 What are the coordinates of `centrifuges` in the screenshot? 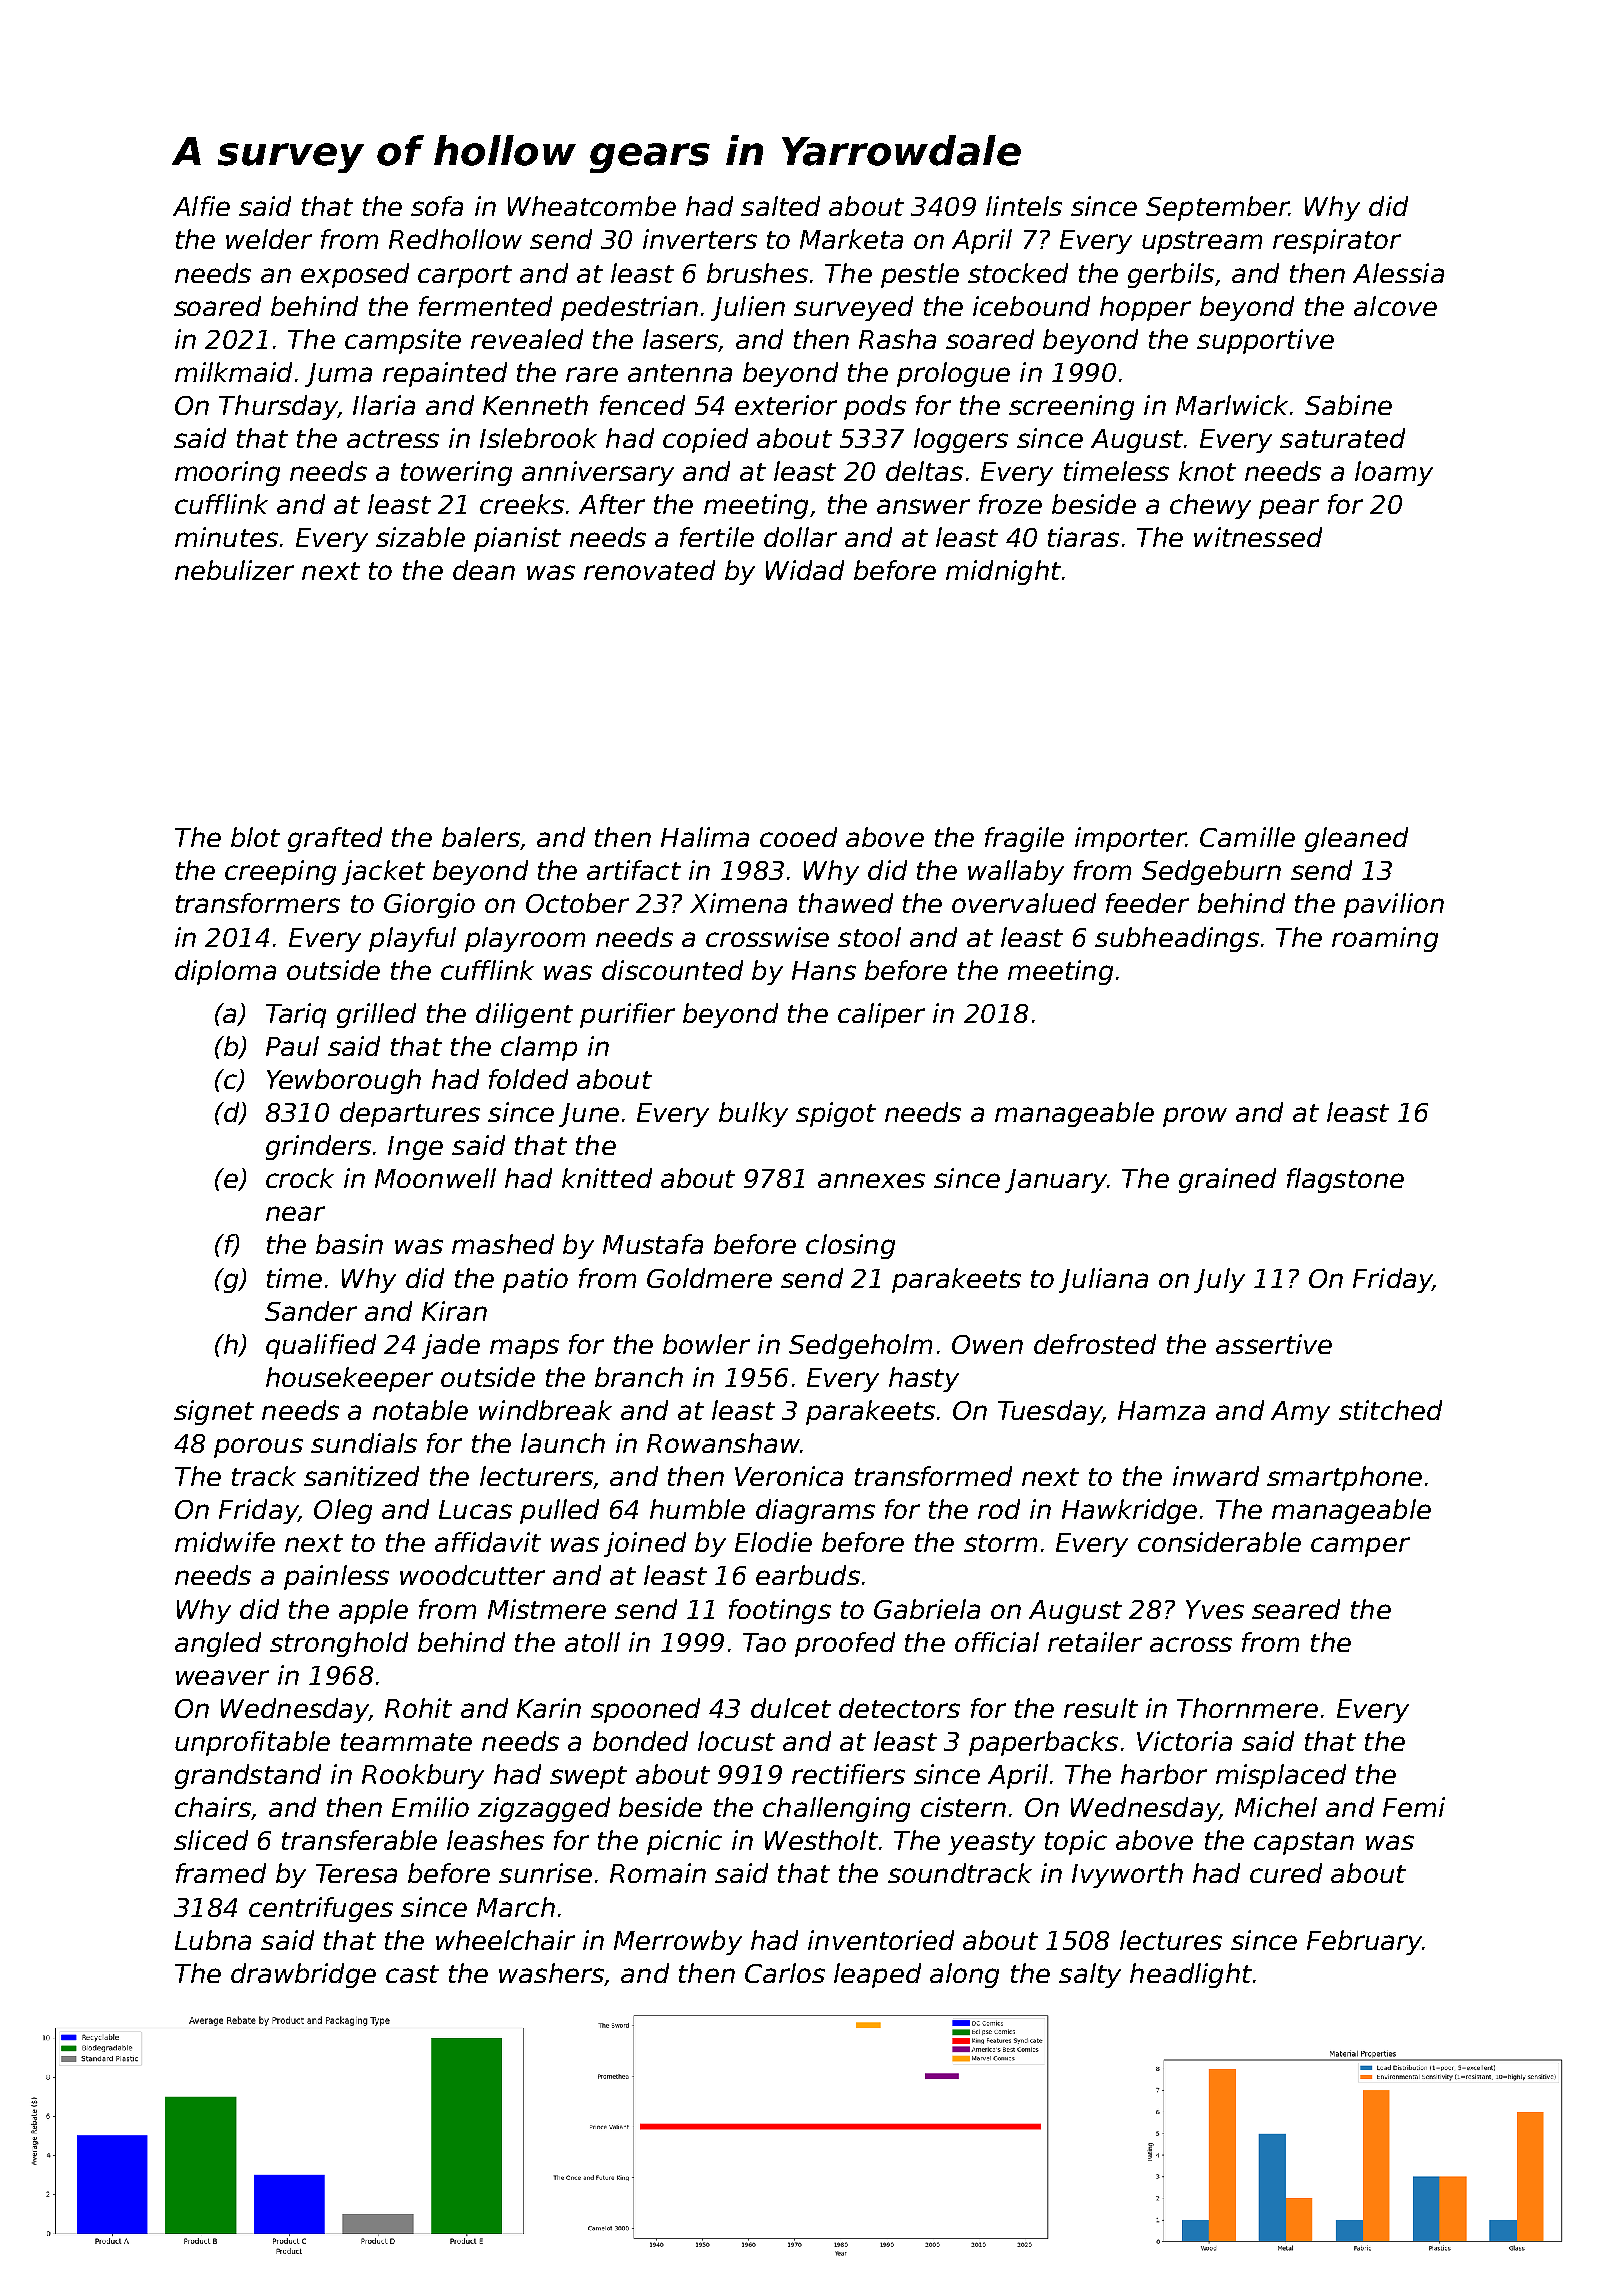 It's located at (321, 1909).
